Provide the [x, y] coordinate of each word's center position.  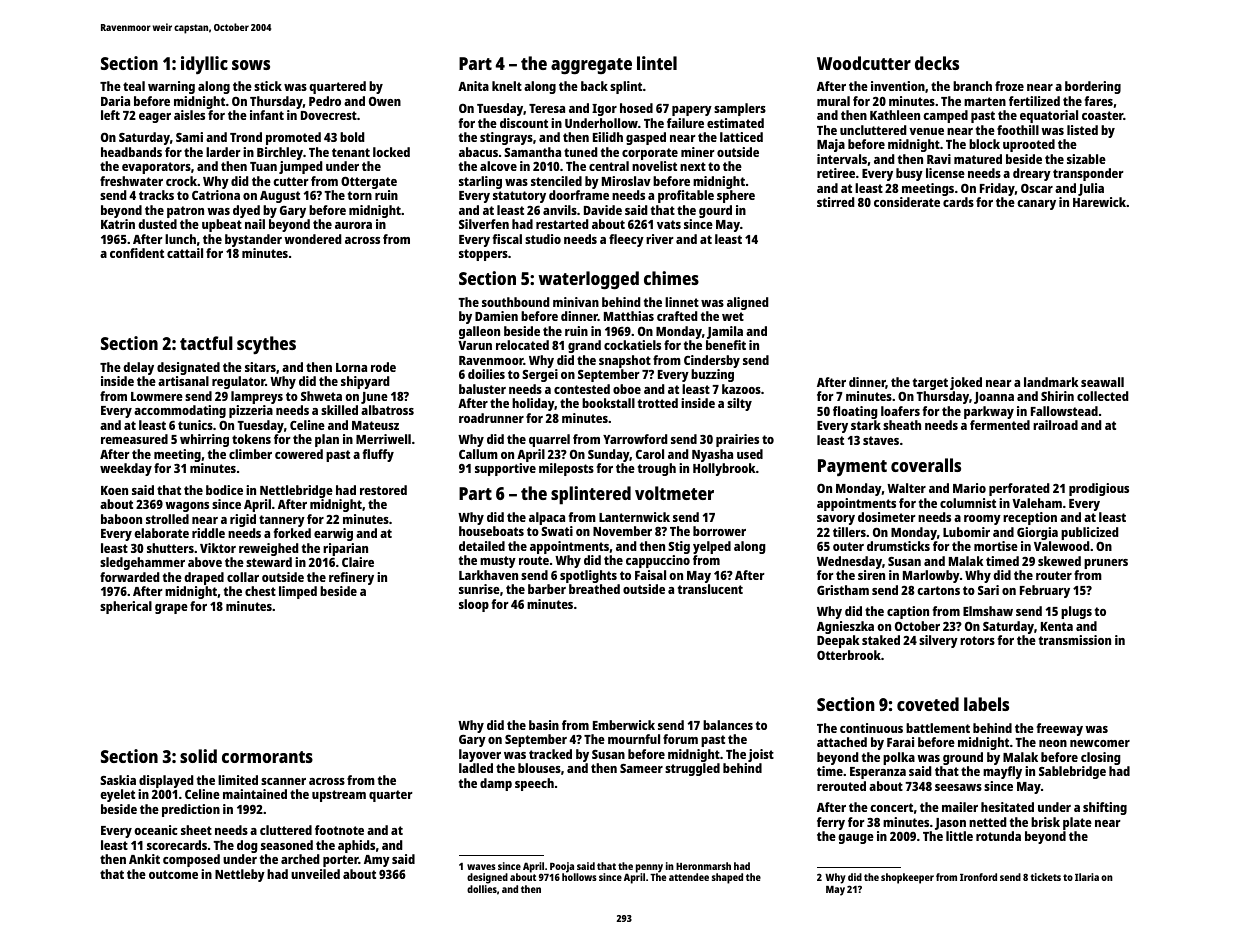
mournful [634, 739]
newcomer [1100, 743]
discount [524, 123]
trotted [658, 403]
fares [1099, 101]
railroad [1055, 425]
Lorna [351, 367]
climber [250, 454]
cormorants [267, 757]
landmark [1051, 382]
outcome [173, 874]
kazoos [741, 389]
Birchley [280, 153]
